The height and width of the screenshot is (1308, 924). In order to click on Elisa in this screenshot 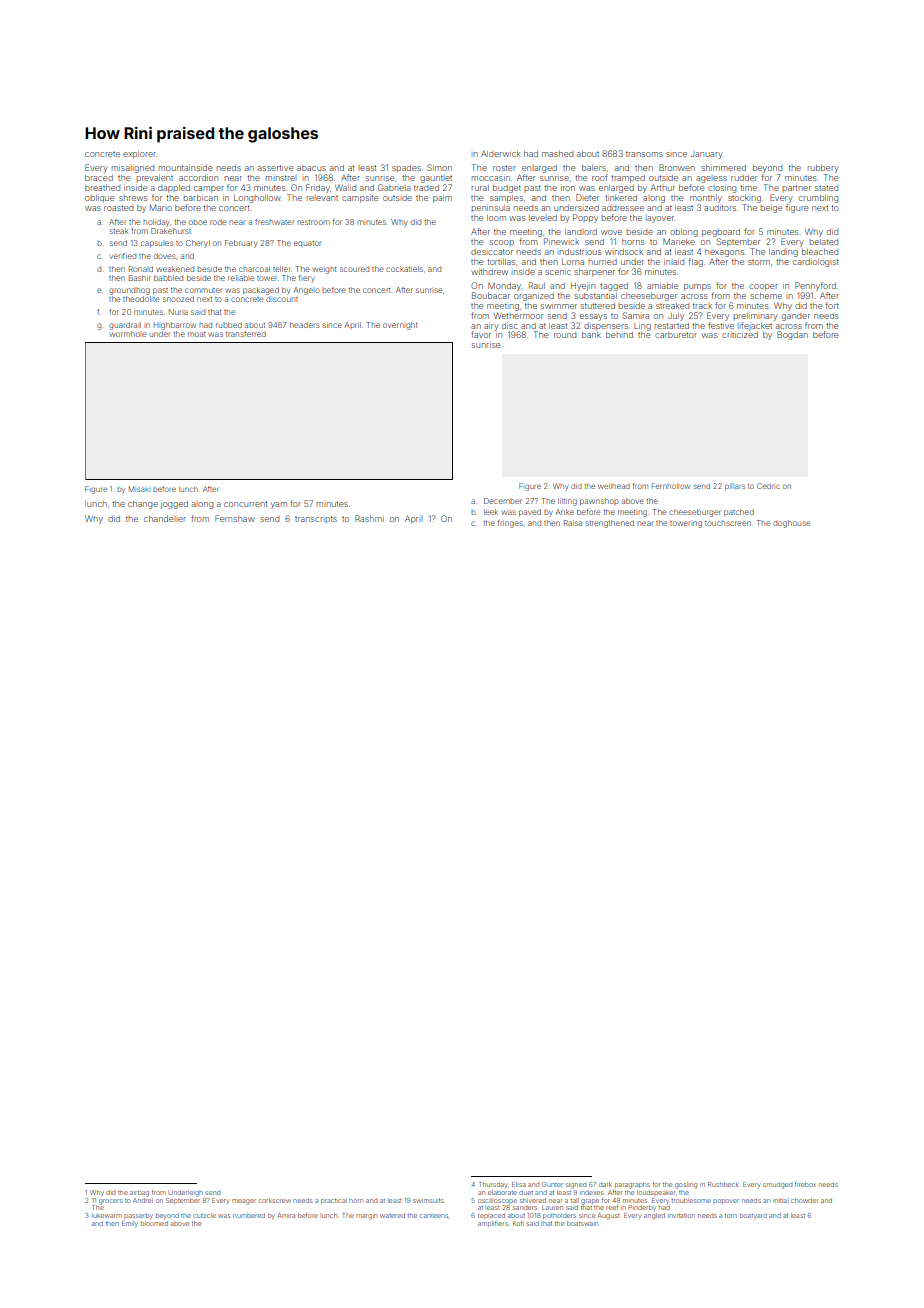, I will do `click(519, 1184)`.
